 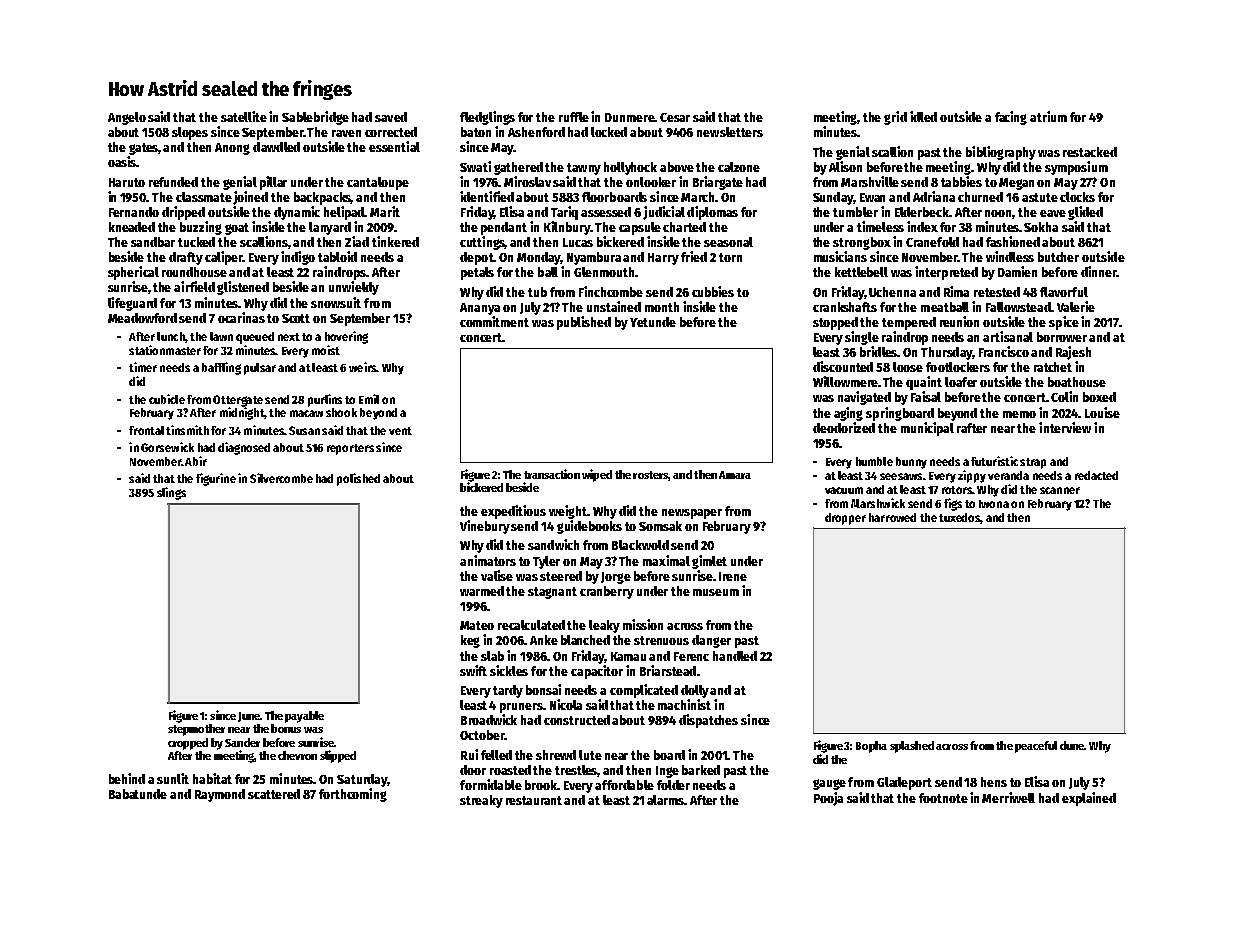 What do you see at coordinates (1058, 257) in the document?
I see `butcher` at bounding box center [1058, 257].
